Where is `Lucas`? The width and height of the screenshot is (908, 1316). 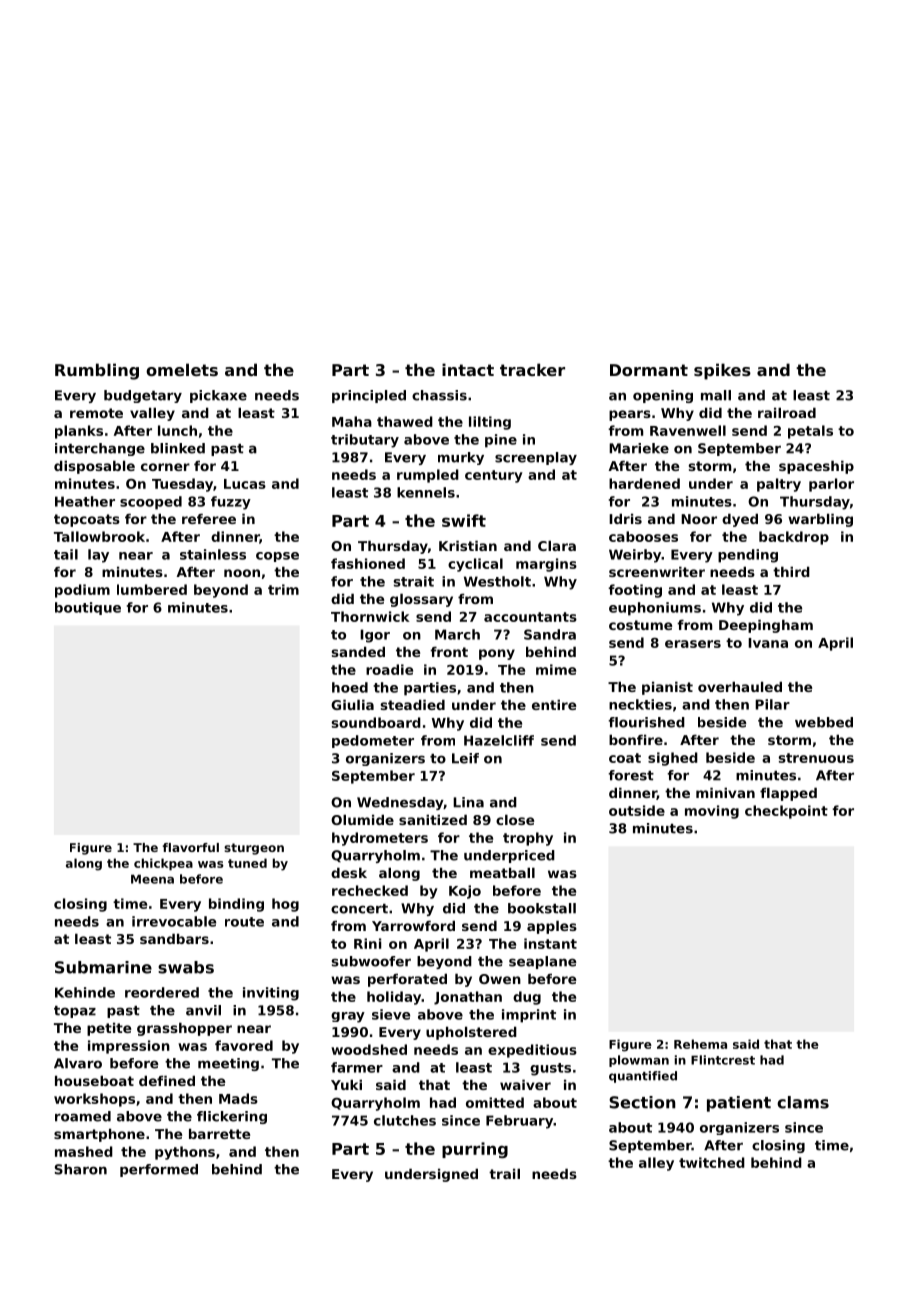 Lucas is located at coordinates (245, 484).
